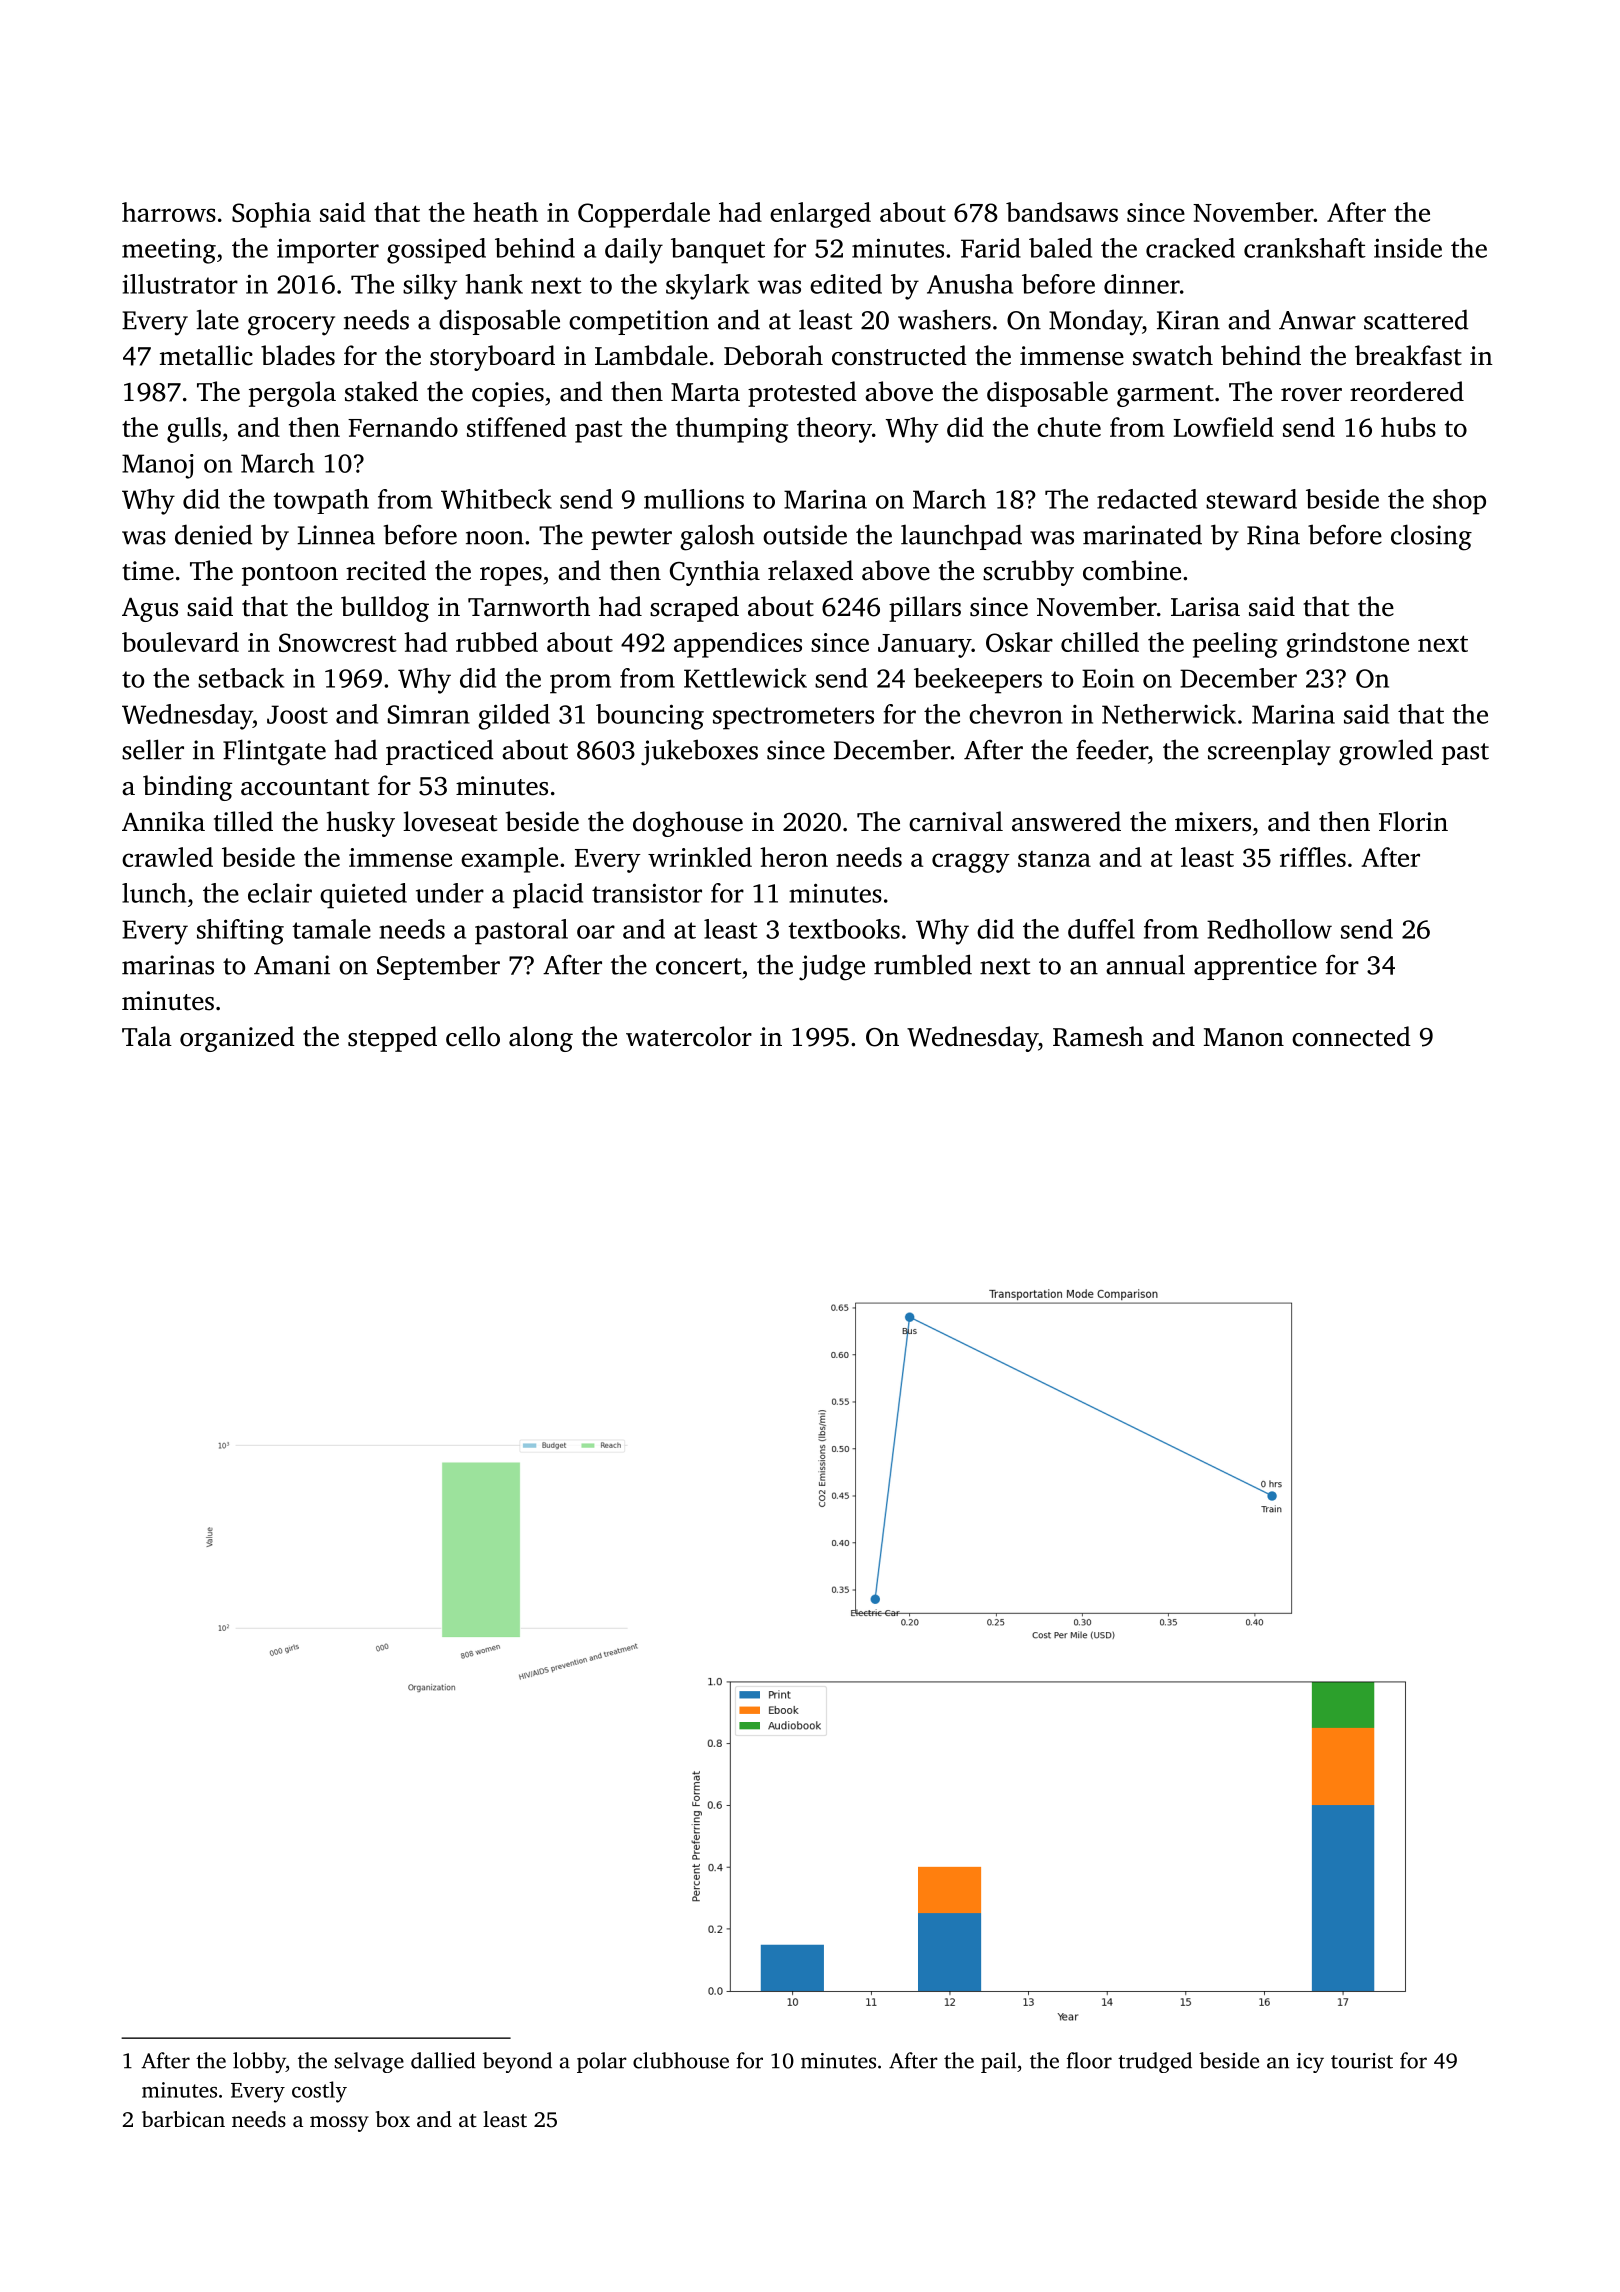 This page has width=1620, height=2292. What do you see at coordinates (163, 821) in the page?
I see `Annika` at bounding box center [163, 821].
